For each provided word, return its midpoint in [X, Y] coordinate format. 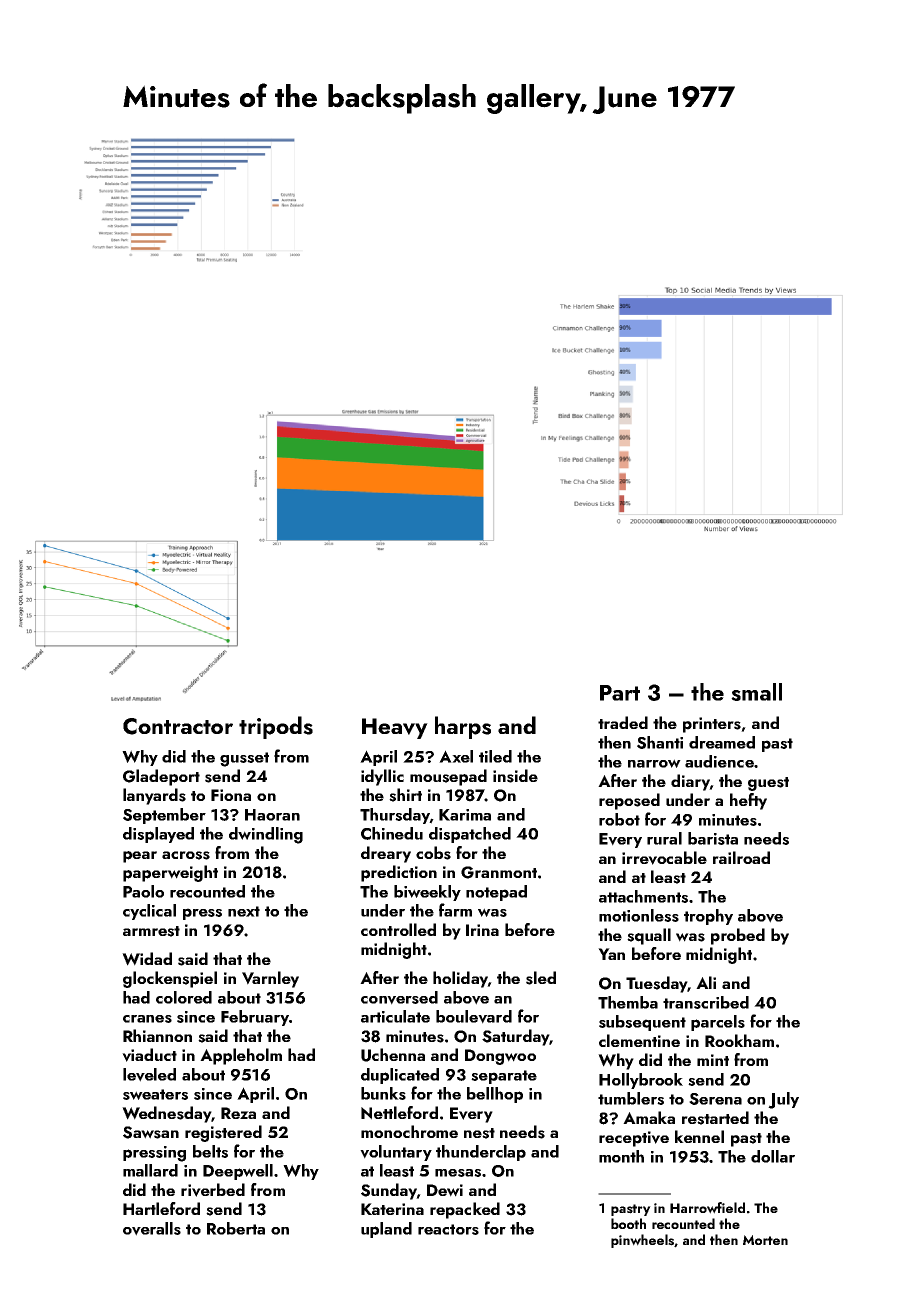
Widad [147, 959]
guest [768, 784]
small [756, 692]
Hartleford [161, 1208]
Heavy [395, 728]
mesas [458, 1173]
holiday [460, 979]
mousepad [448, 777]
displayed [158, 835]
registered [223, 1133]
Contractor [178, 726]
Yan [611, 954]
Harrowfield [707, 1208]
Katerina [392, 1209]
